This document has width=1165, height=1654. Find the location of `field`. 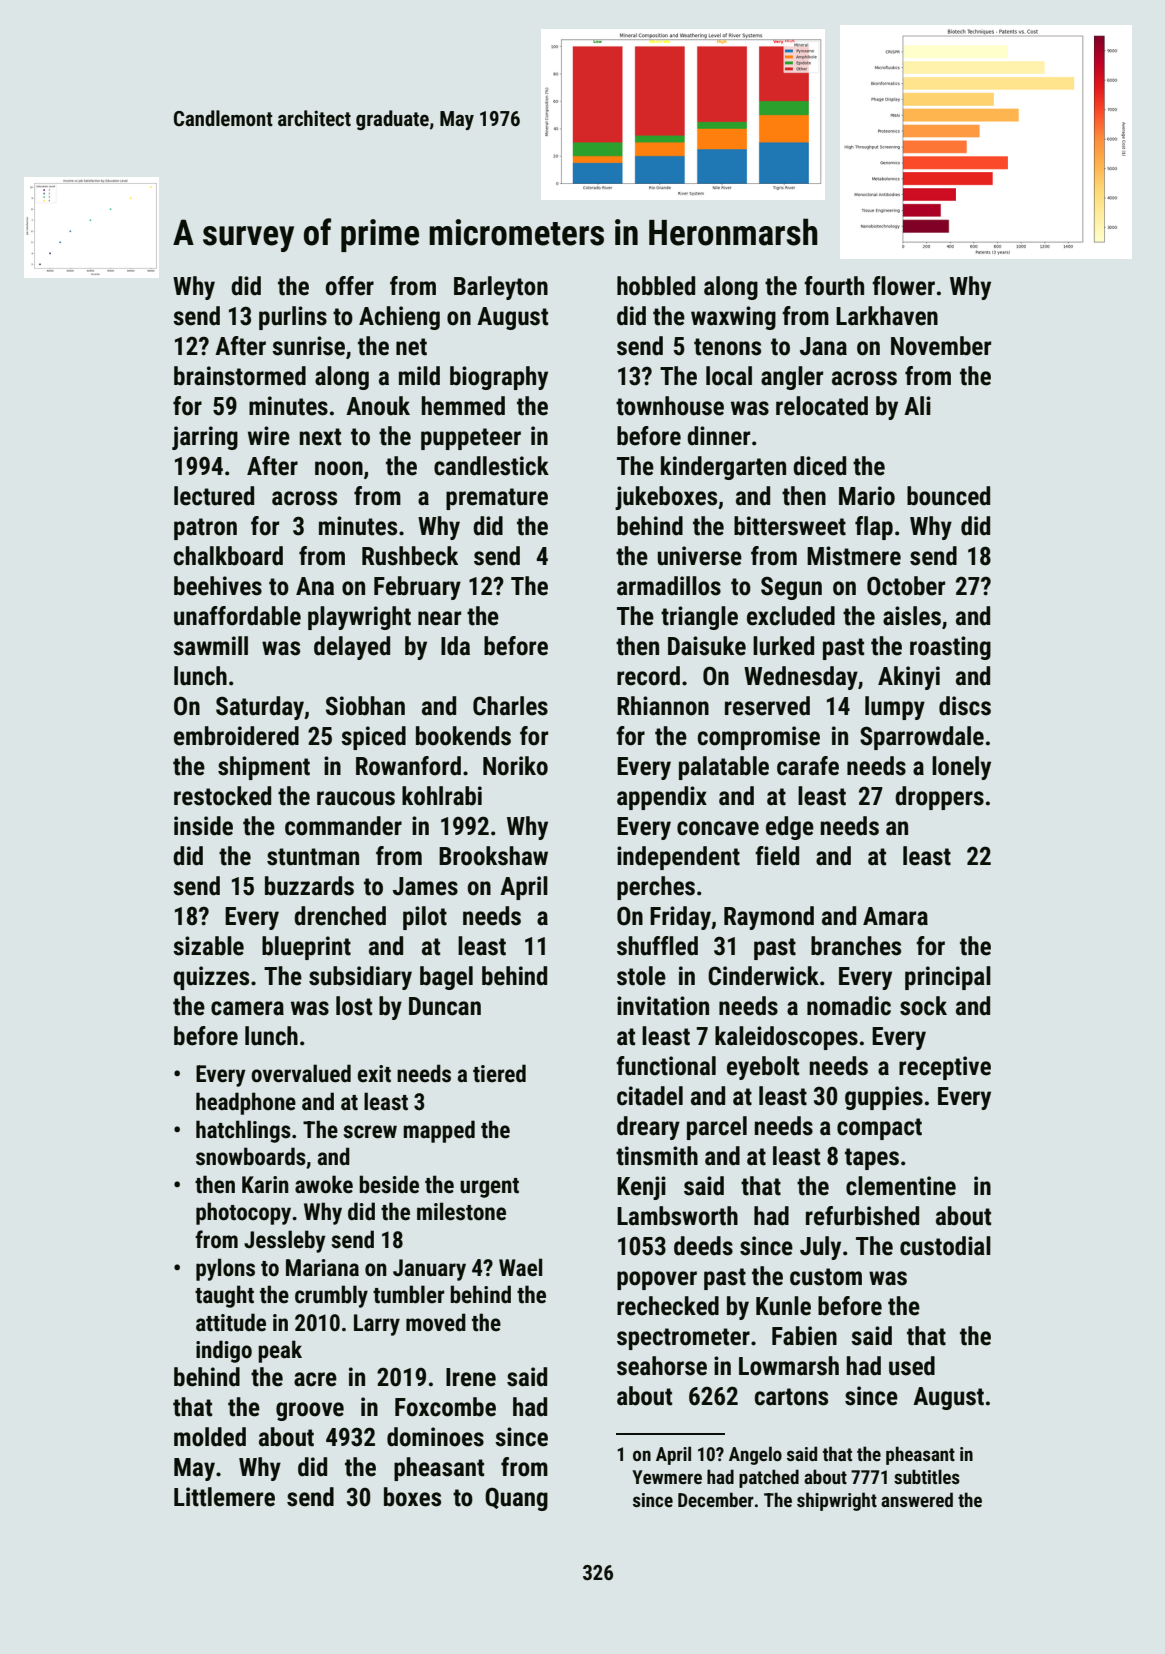

field is located at coordinates (777, 856).
